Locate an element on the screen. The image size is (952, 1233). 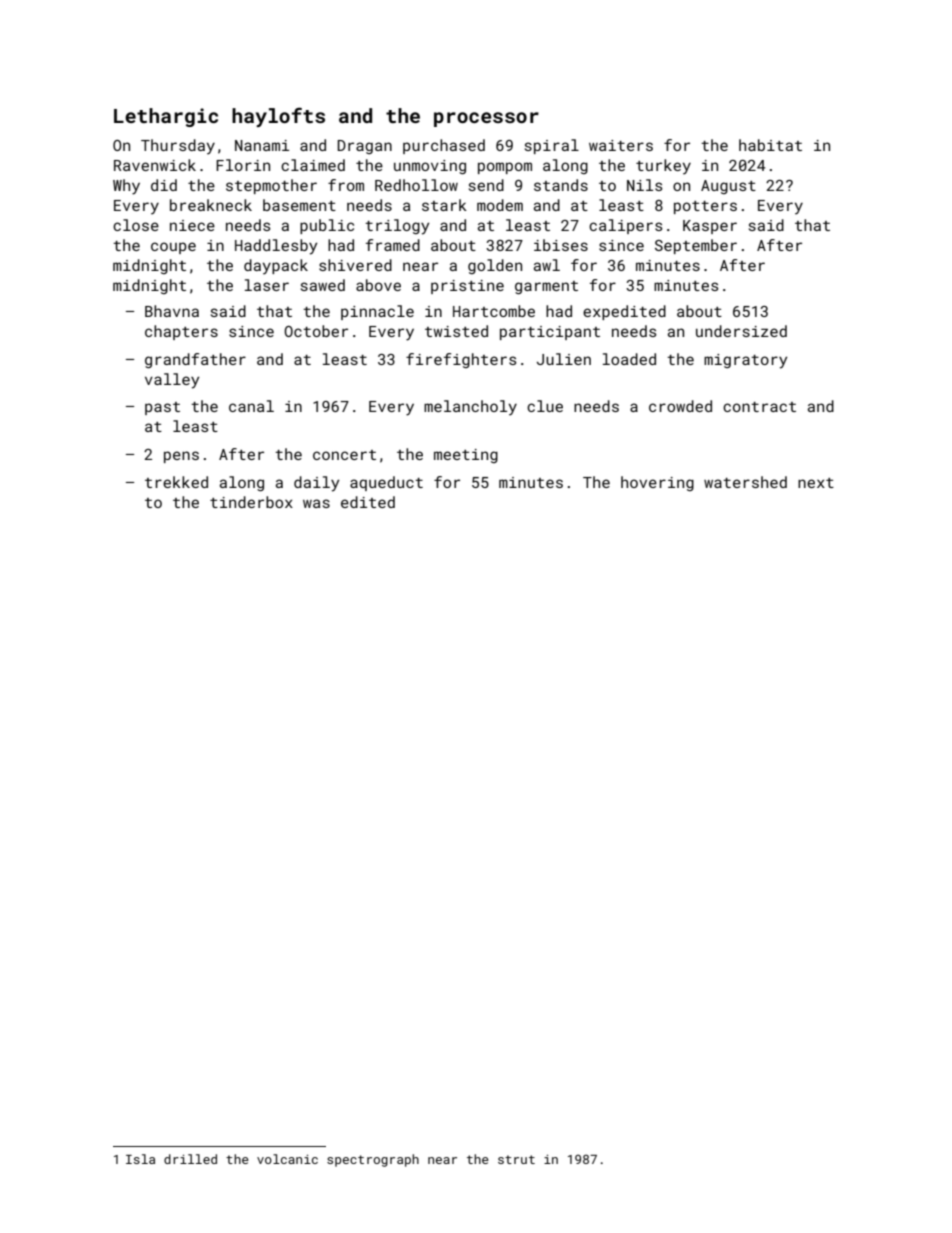
strut is located at coordinates (516, 1159).
